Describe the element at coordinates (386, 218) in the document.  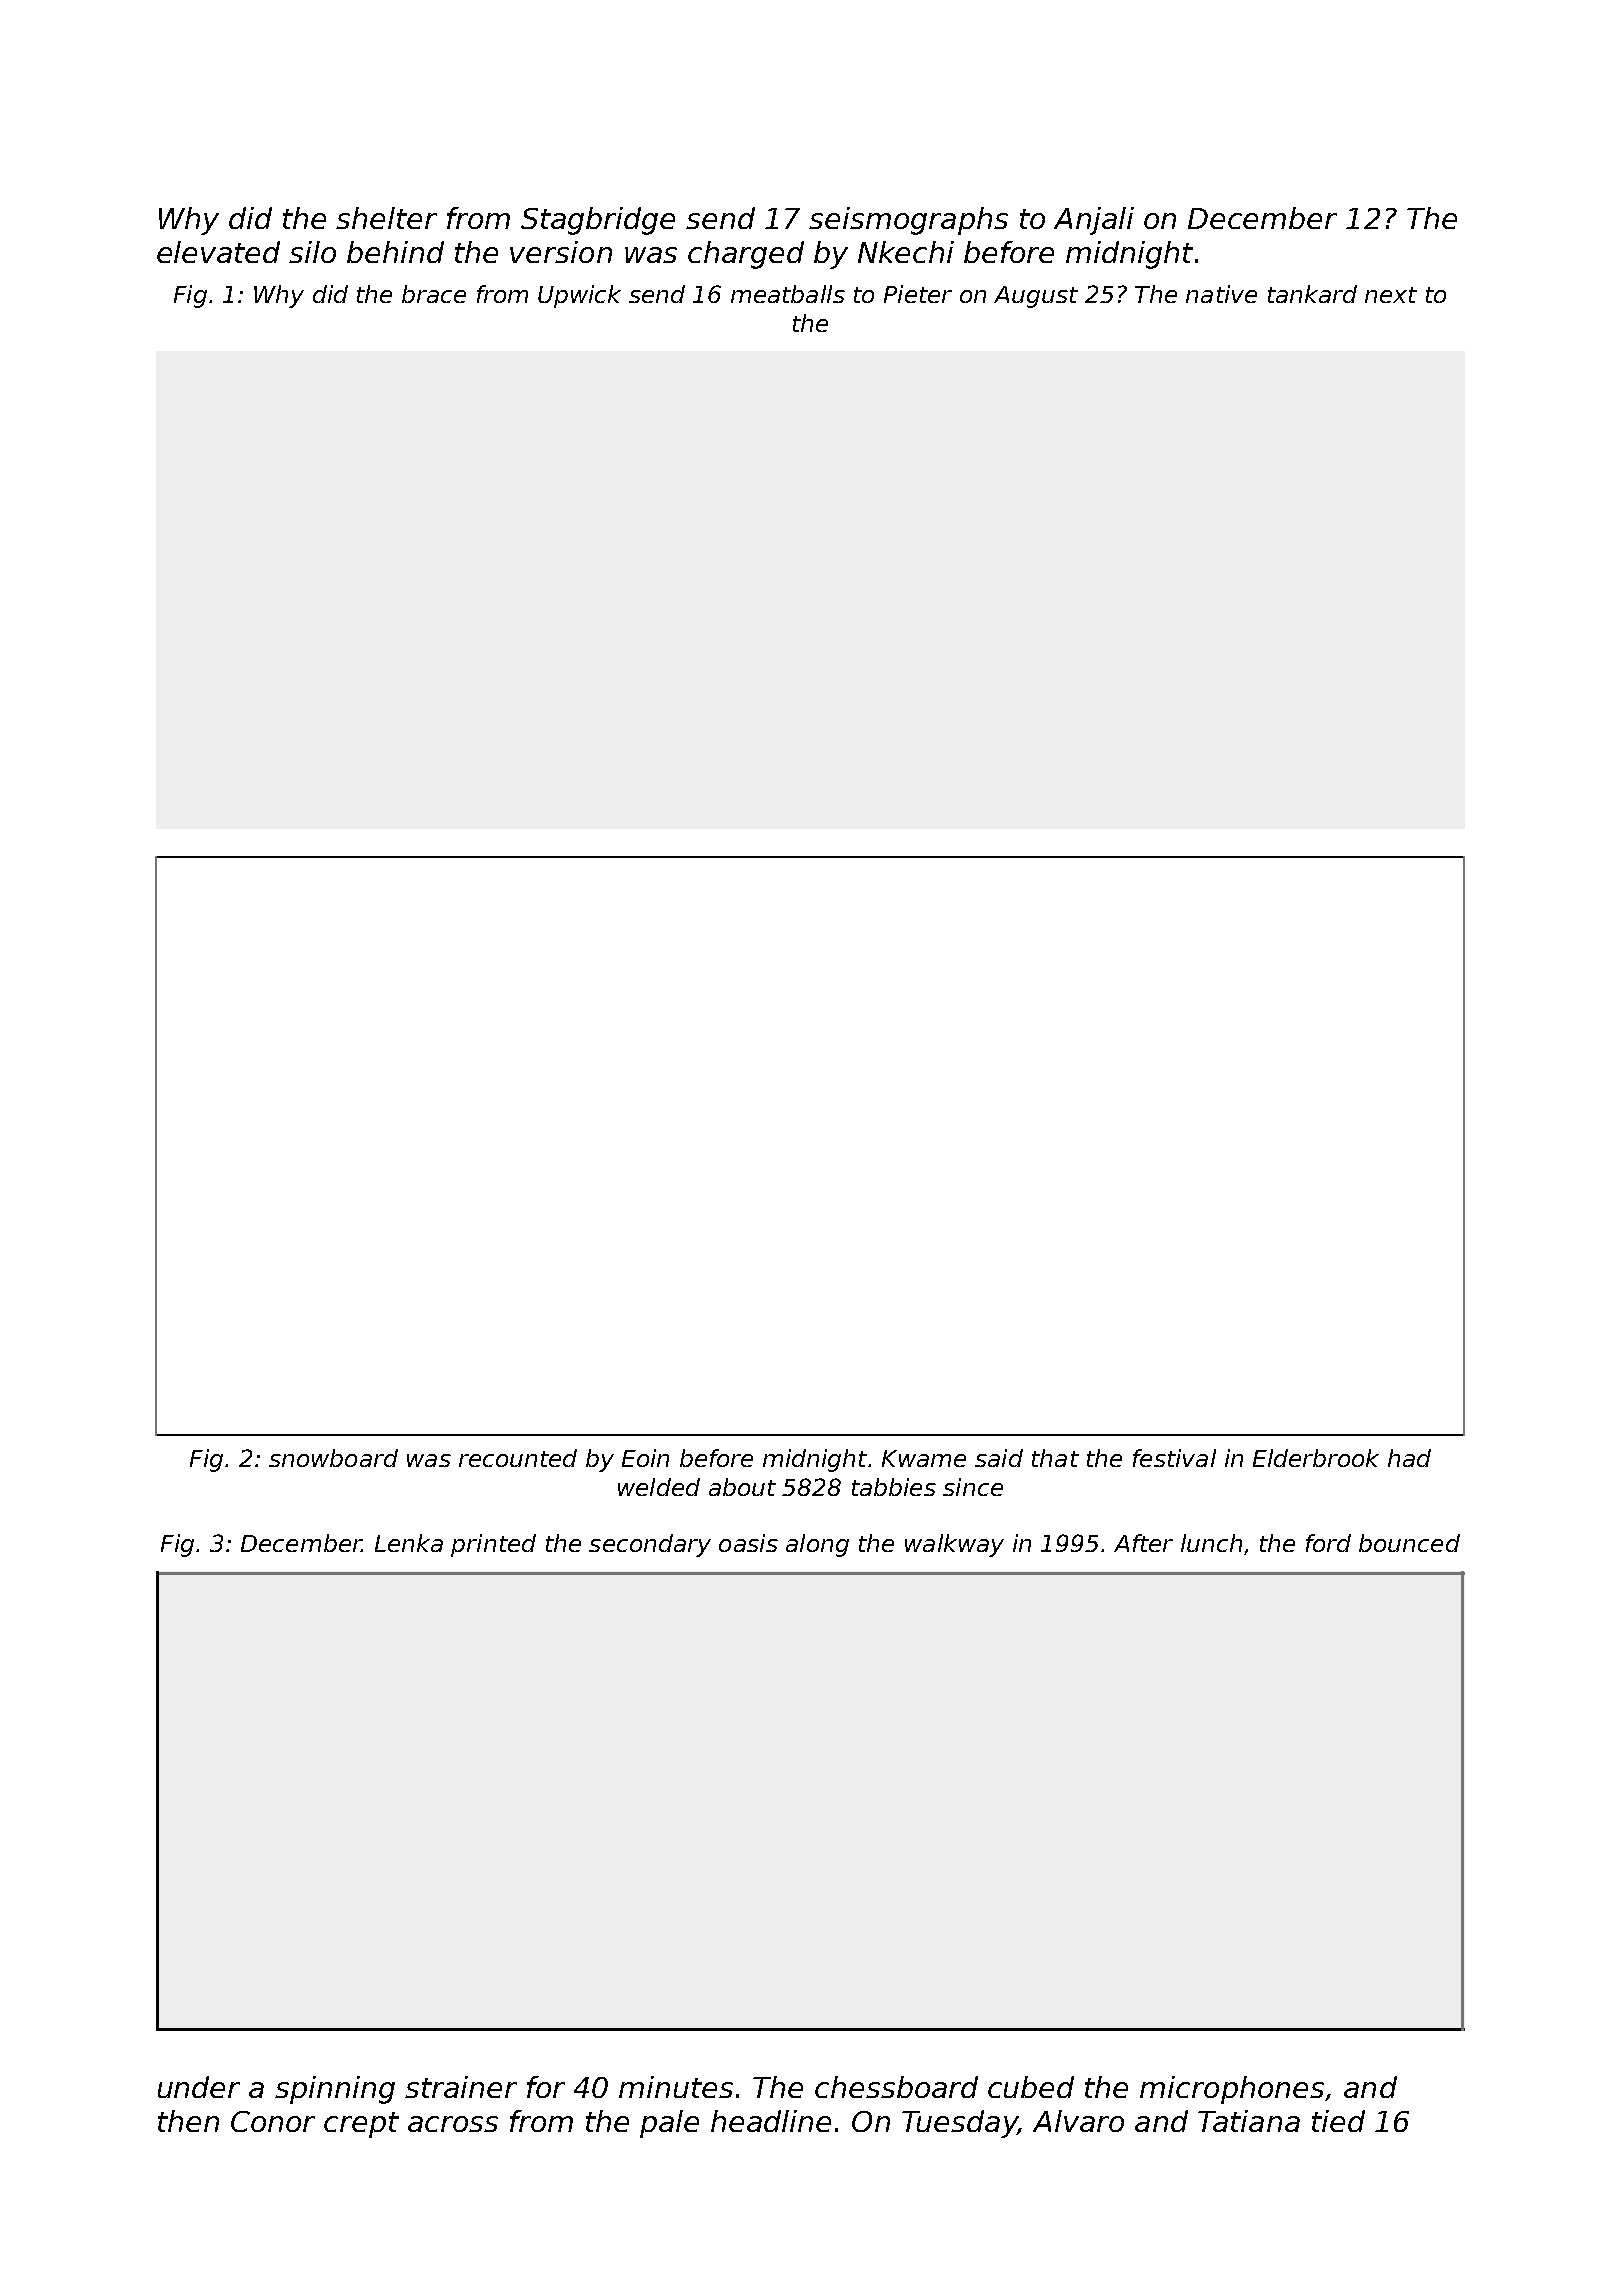
I see `shelter` at that location.
